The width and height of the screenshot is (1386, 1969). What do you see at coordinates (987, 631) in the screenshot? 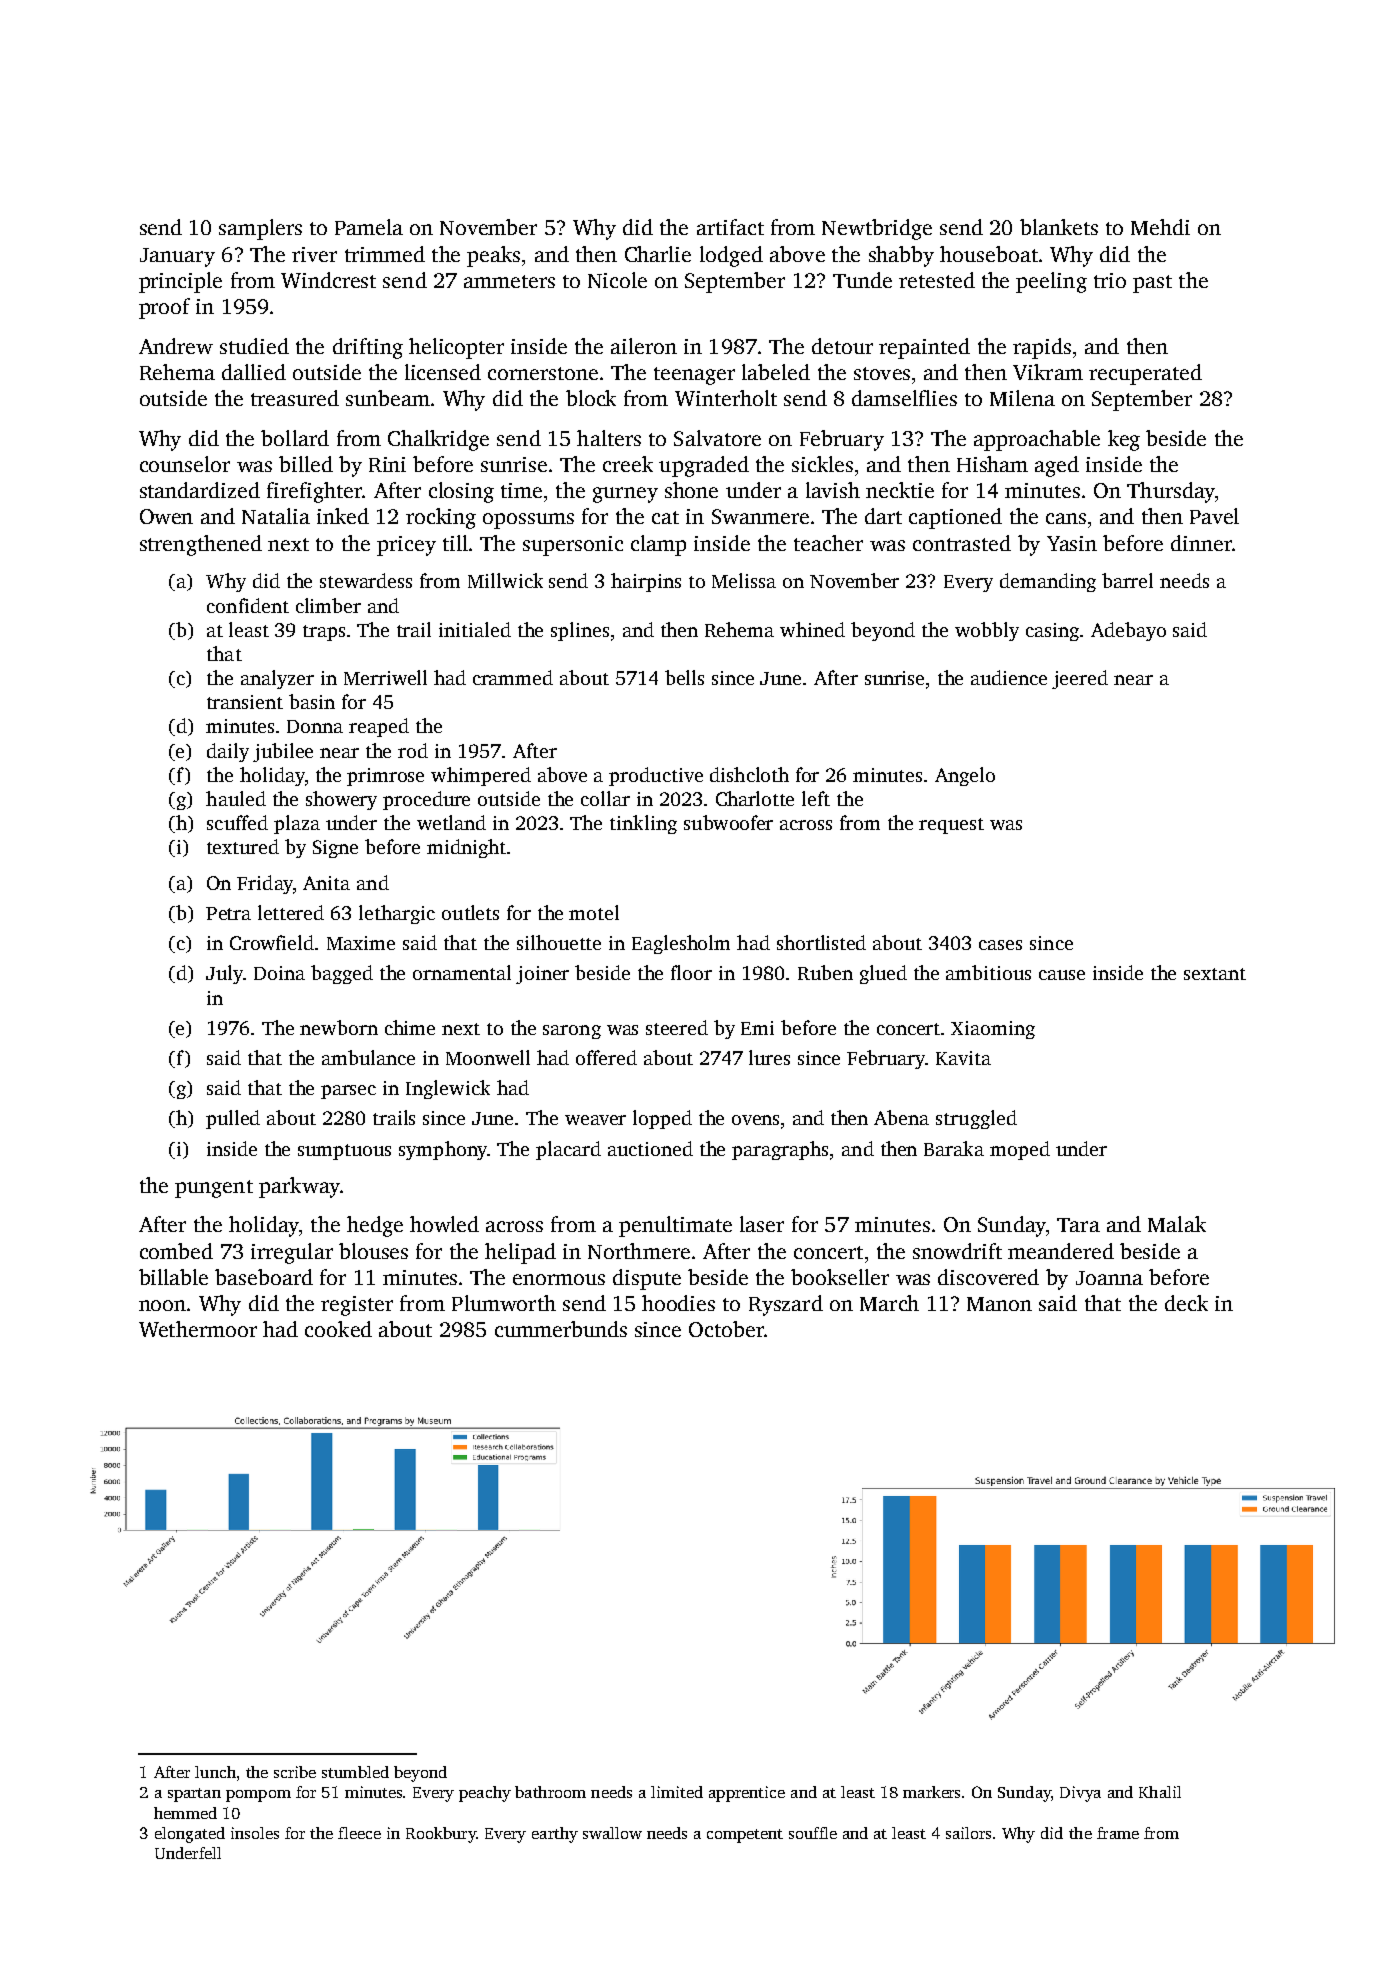
I see `wobbly` at bounding box center [987, 631].
